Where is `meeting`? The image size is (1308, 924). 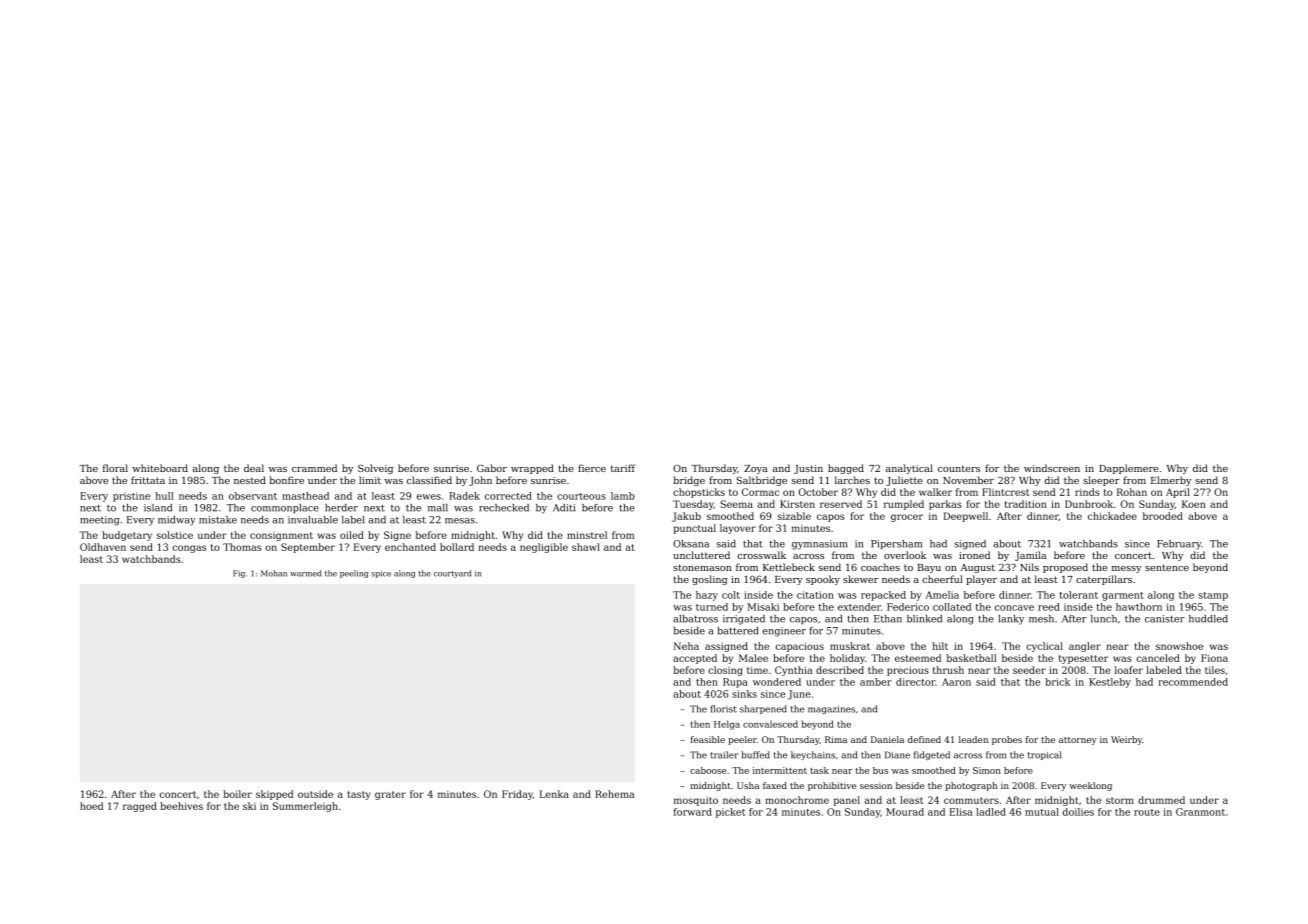
meeting is located at coordinates (99, 521).
